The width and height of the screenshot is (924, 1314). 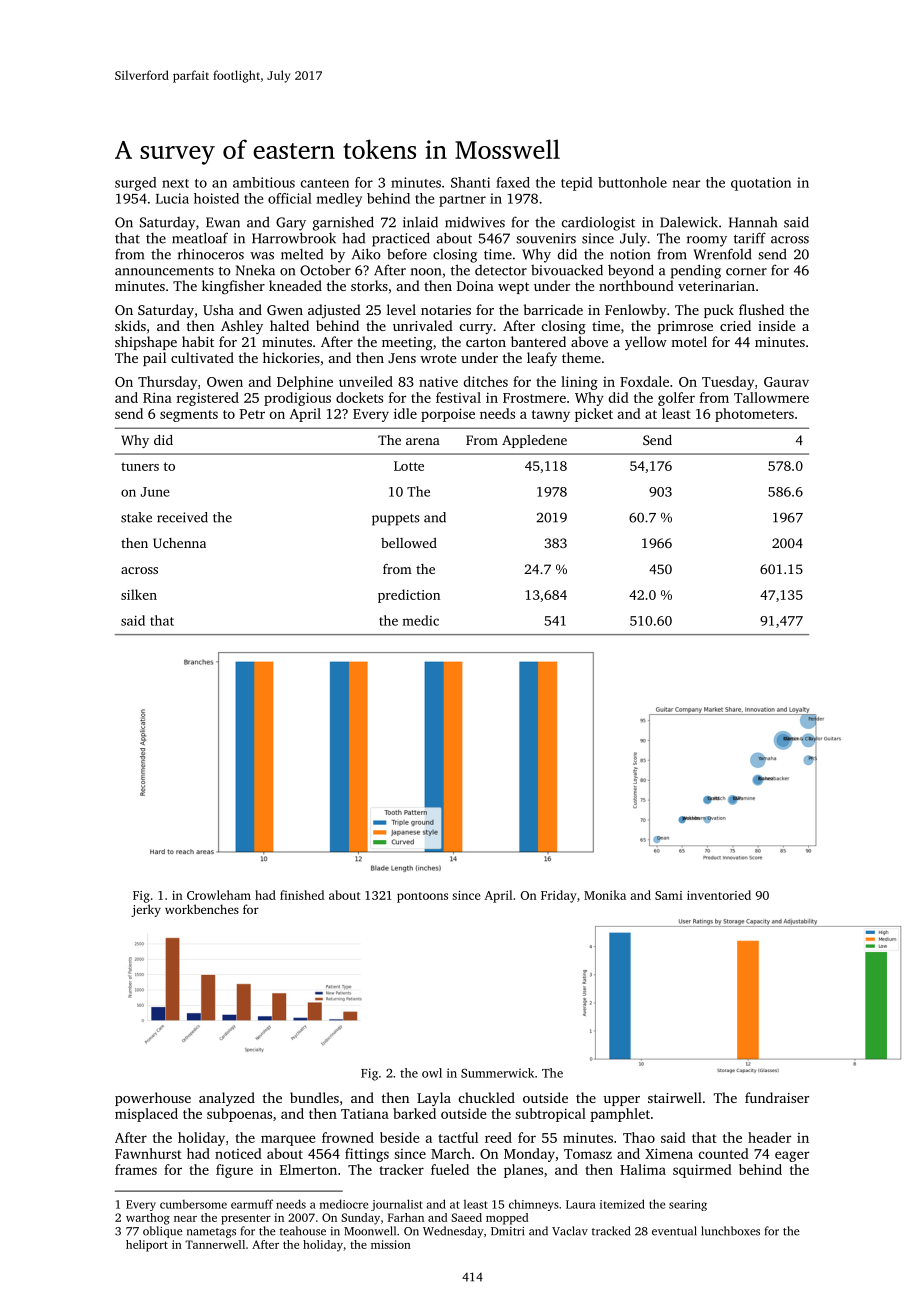 What do you see at coordinates (754, 415) in the screenshot?
I see `photometers` at bounding box center [754, 415].
